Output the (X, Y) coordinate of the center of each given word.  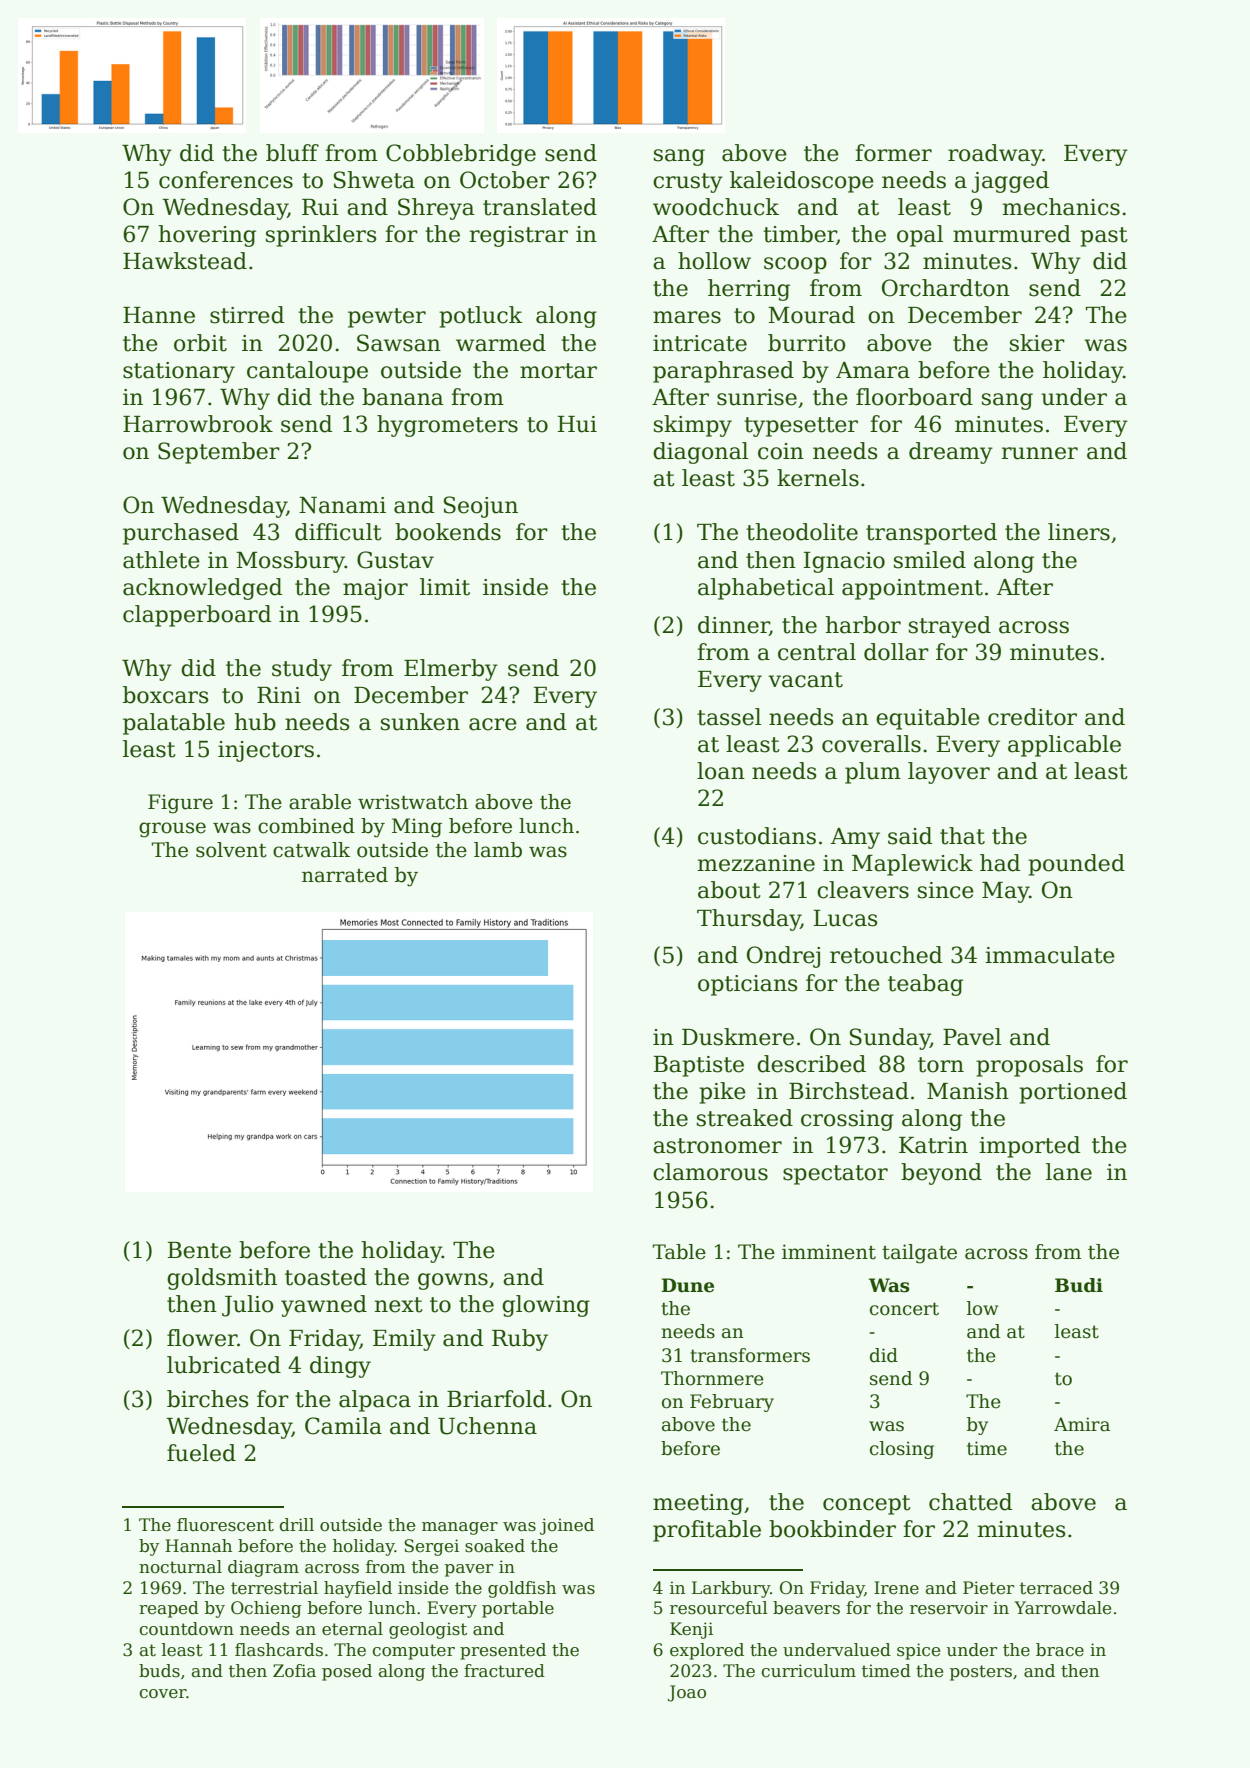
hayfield (358, 1589)
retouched (886, 955)
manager (460, 1528)
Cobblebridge (461, 155)
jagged (1010, 182)
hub (255, 722)
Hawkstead (185, 261)
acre (493, 724)
